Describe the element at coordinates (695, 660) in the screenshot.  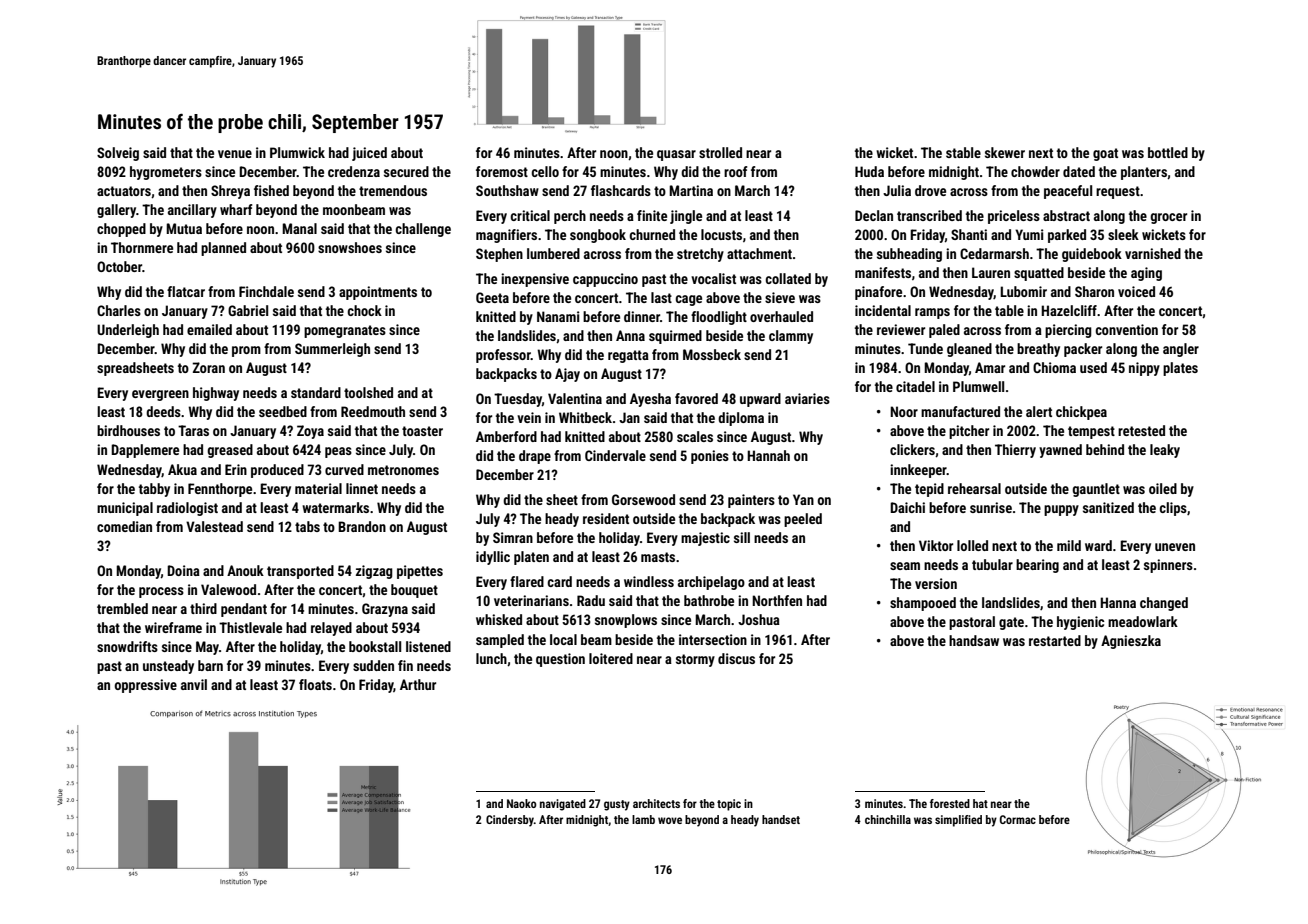
I see `stormy` at that location.
